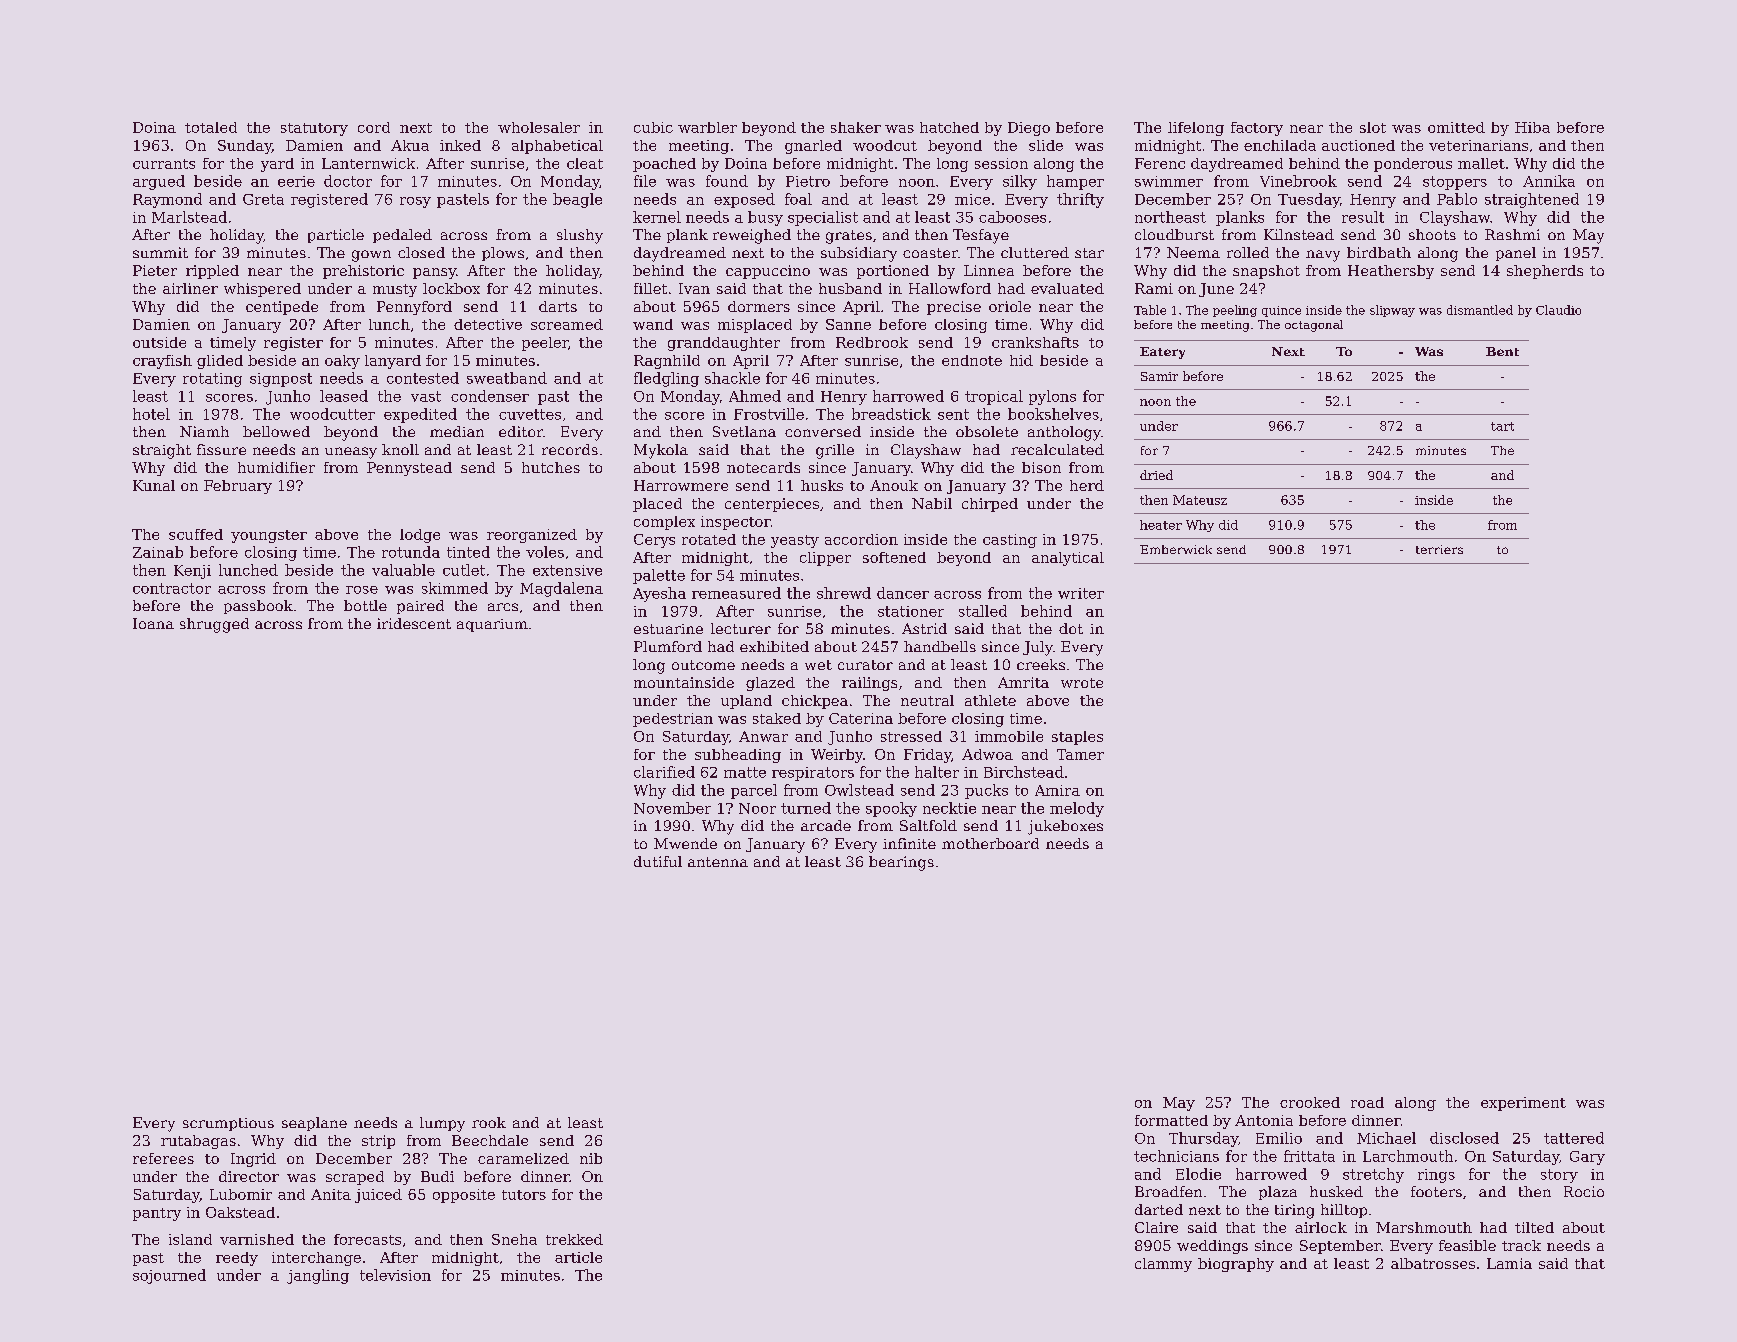  I want to click on clipper, so click(825, 559).
